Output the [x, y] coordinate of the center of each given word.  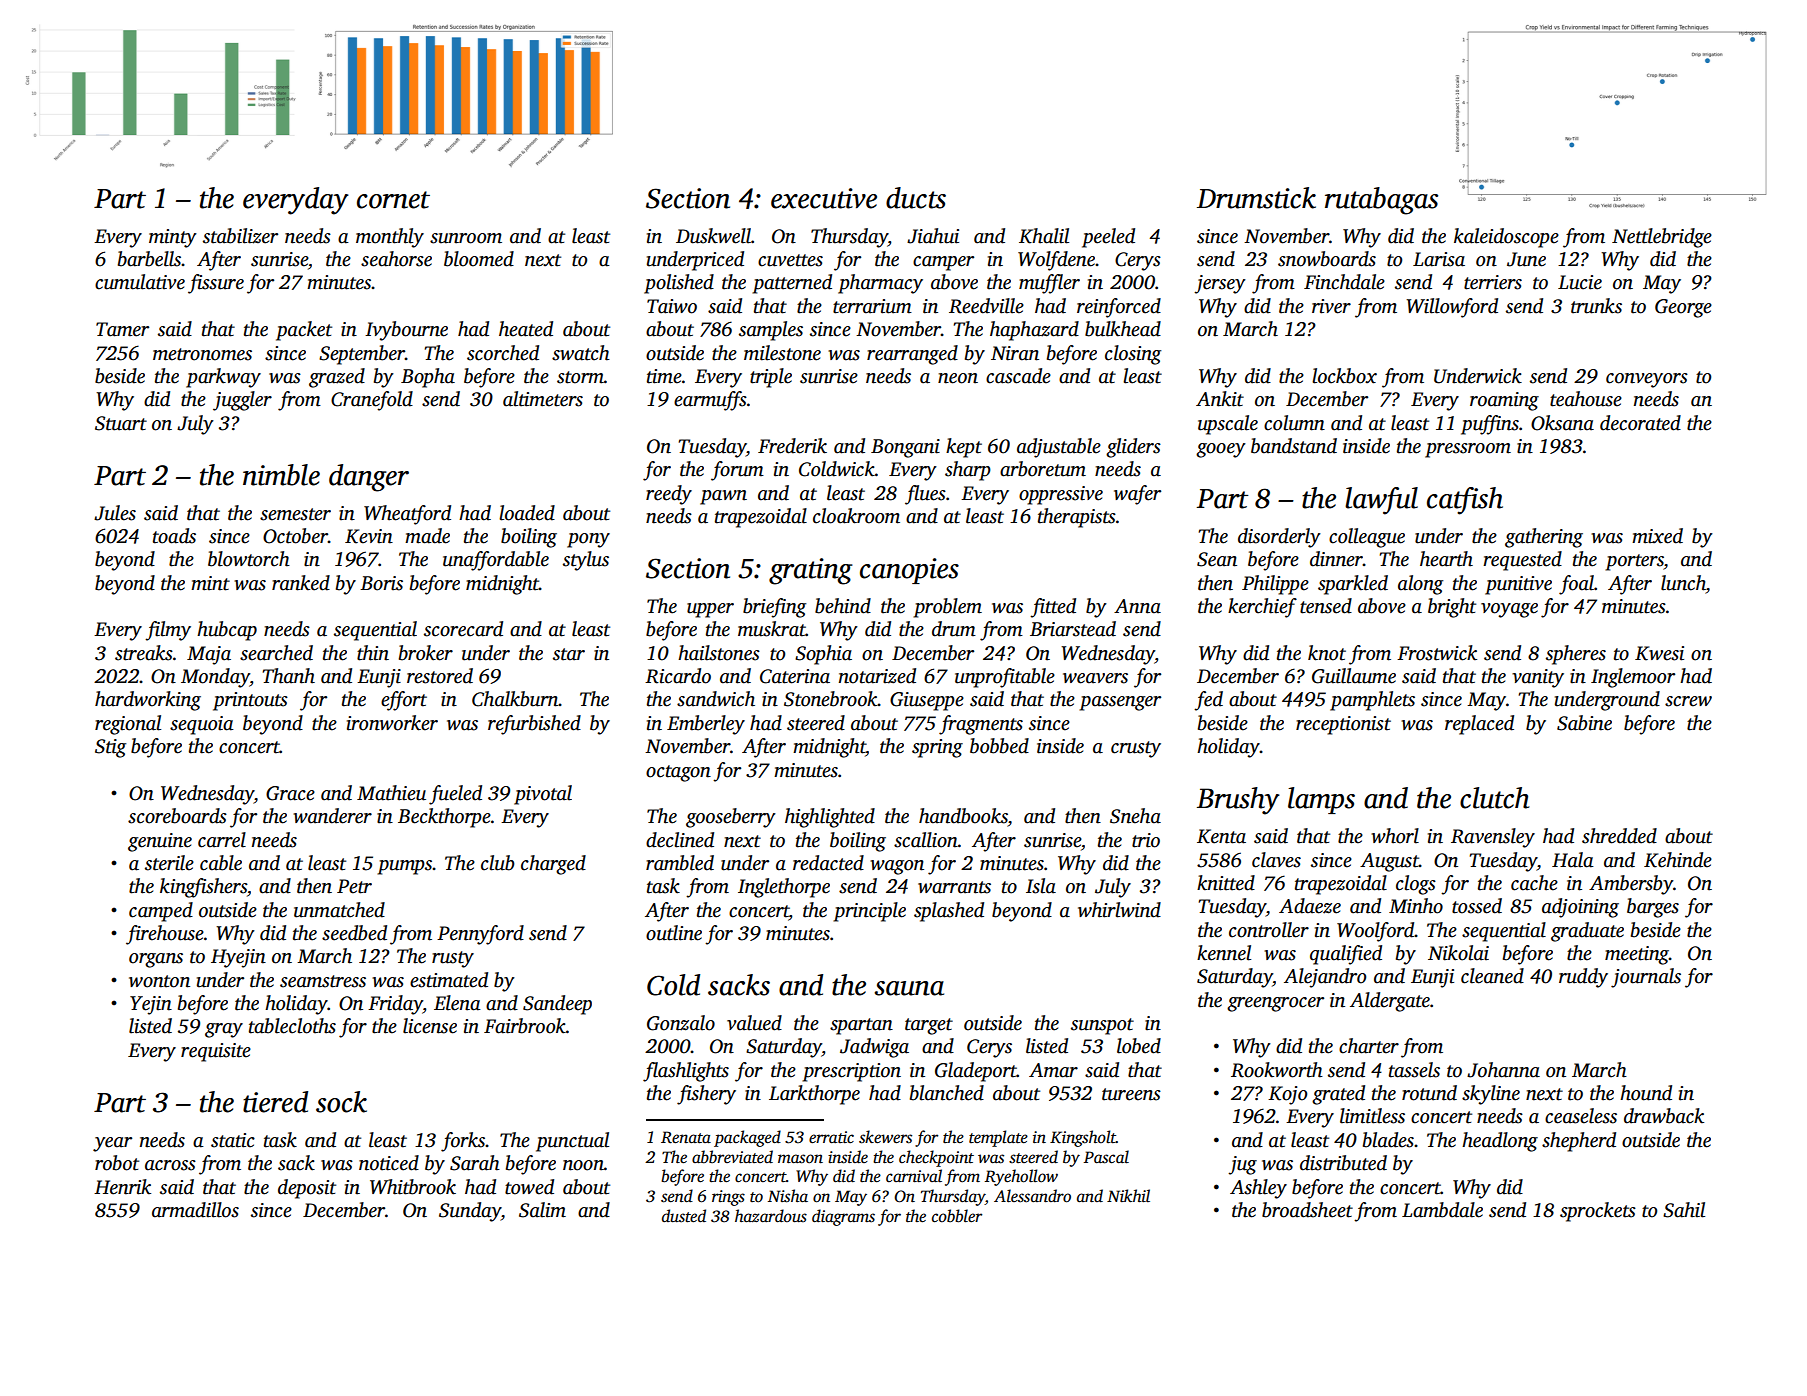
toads [174, 536]
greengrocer [1275, 1004]
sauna [909, 988]
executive [824, 198]
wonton [159, 981]
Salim [542, 1210]
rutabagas [1381, 201]
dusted [684, 1216]
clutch [1494, 798]
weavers [1095, 678]
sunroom [466, 238]
